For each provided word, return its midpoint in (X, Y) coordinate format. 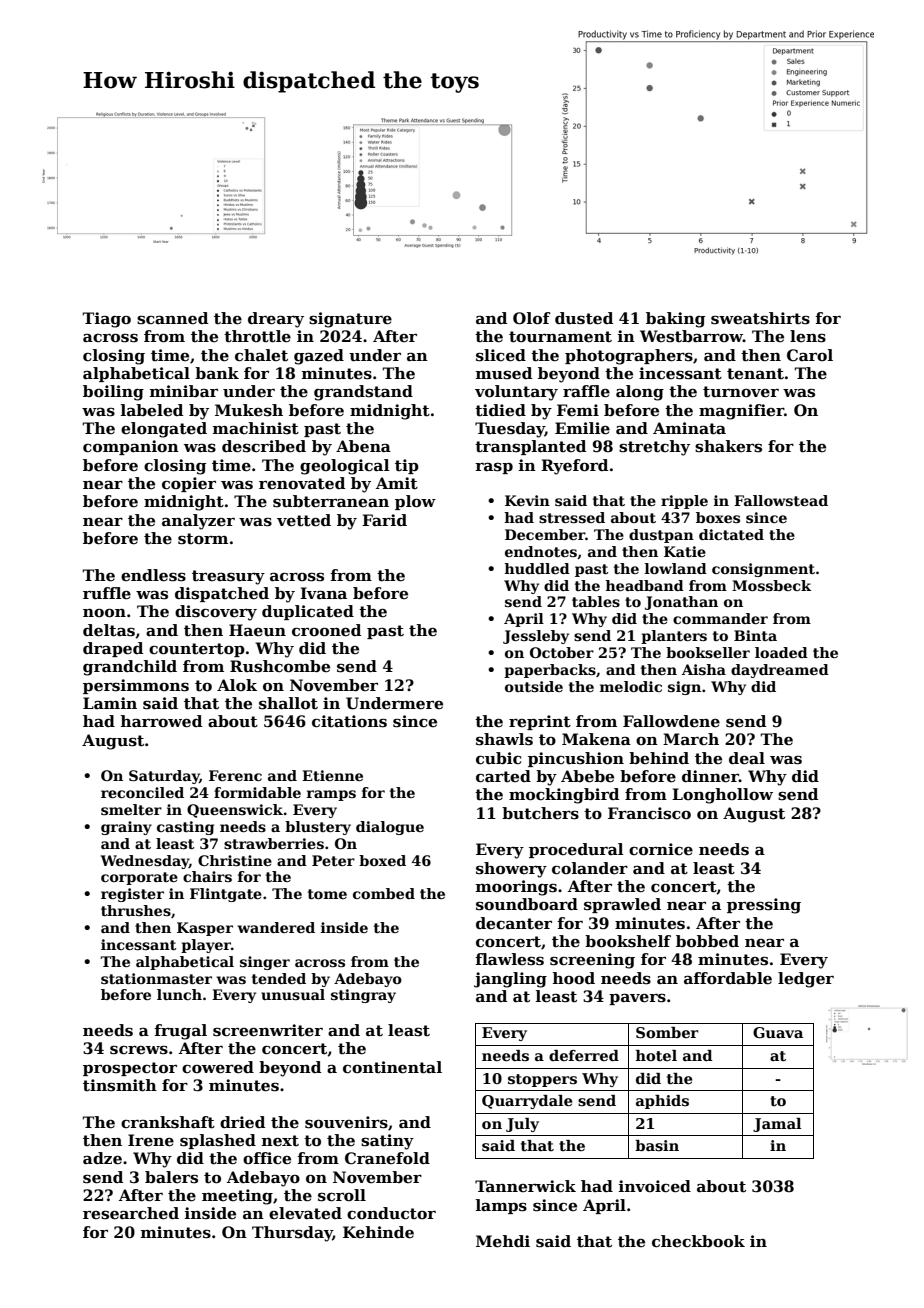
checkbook (698, 1241)
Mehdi (503, 1241)
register (132, 895)
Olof (532, 318)
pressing (764, 906)
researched (131, 1213)
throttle (257, 336)
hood (574, 978)
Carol (810, 355)
